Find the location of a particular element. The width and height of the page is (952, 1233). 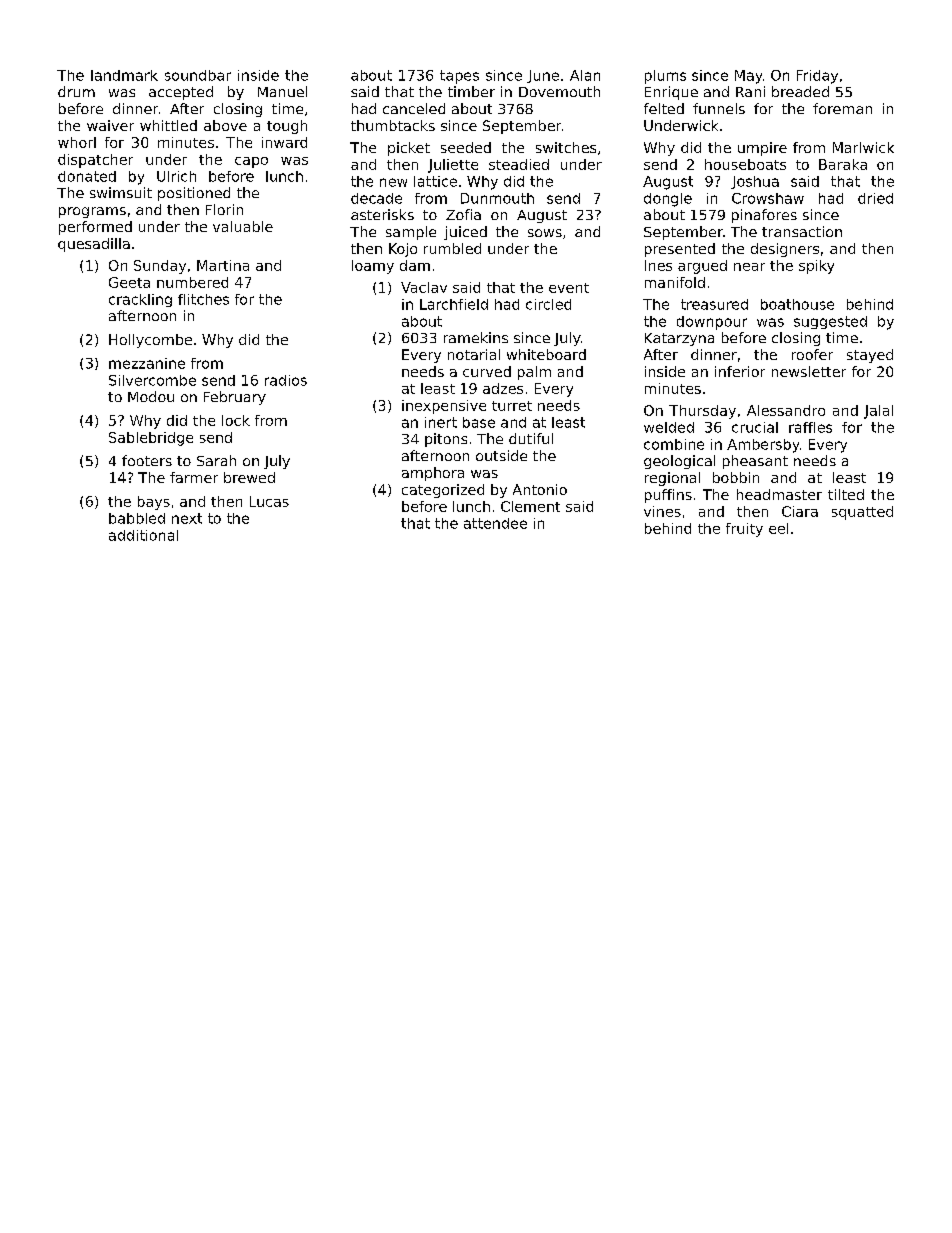

tapes is located at coordinates (459, 77).
